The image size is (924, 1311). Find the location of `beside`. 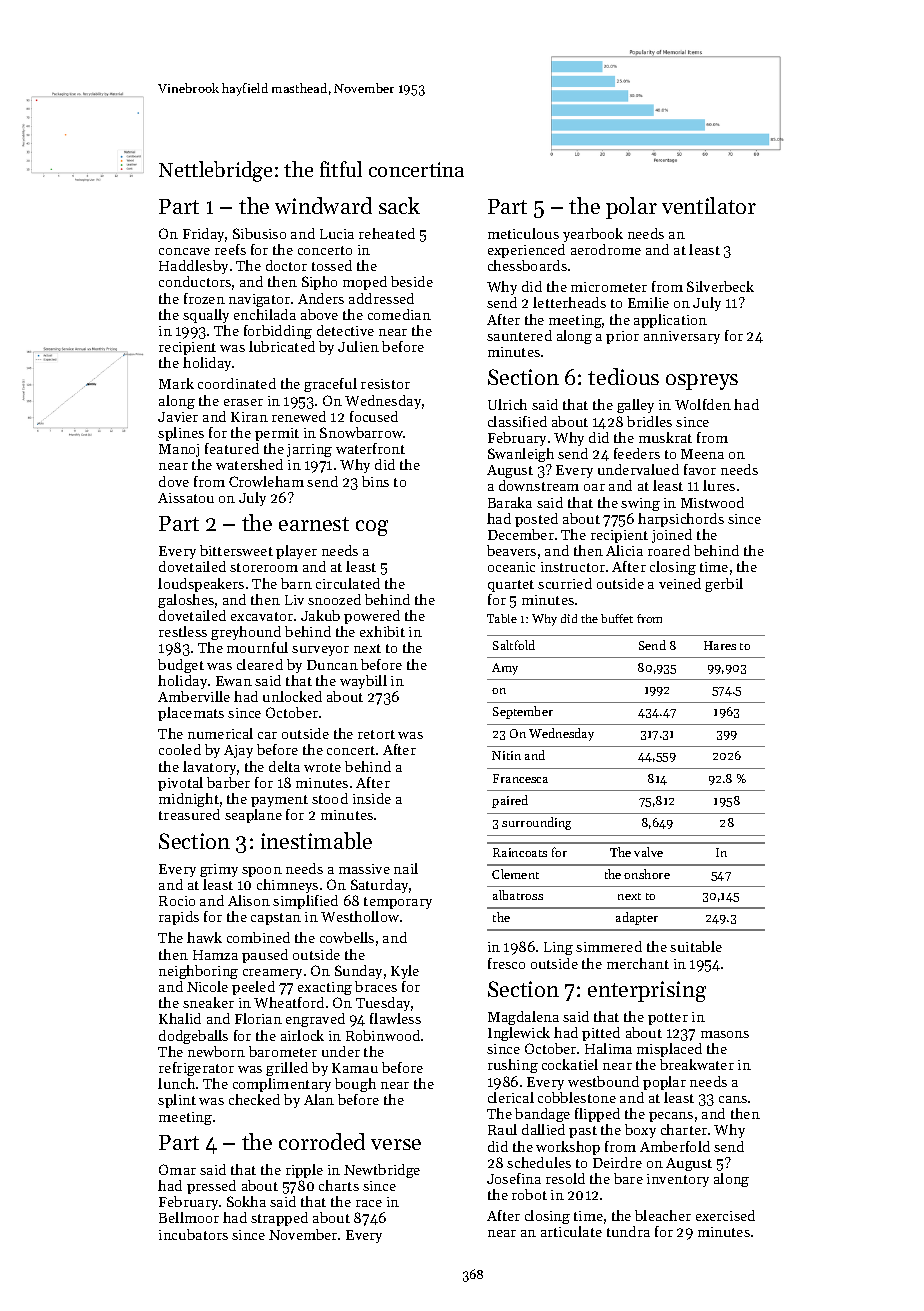

beside is located at coordinates (412, 281).
